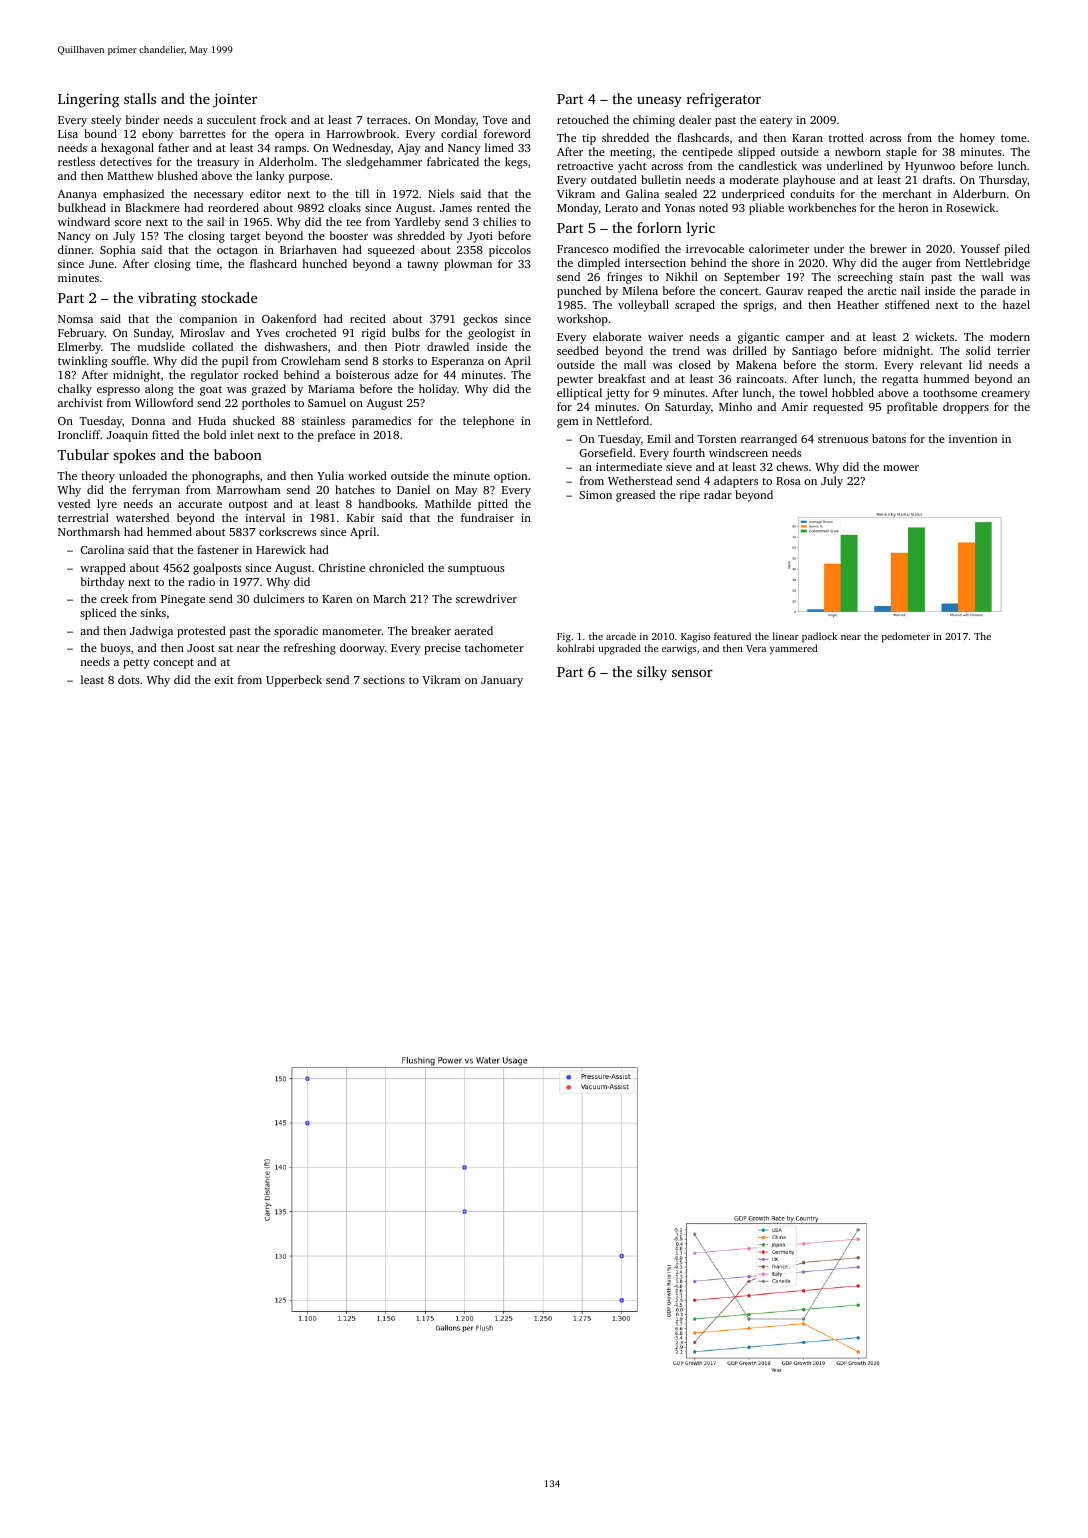 This screenshot has width=1088, height=1538. I want to click on Karen, so click(337, 599).
